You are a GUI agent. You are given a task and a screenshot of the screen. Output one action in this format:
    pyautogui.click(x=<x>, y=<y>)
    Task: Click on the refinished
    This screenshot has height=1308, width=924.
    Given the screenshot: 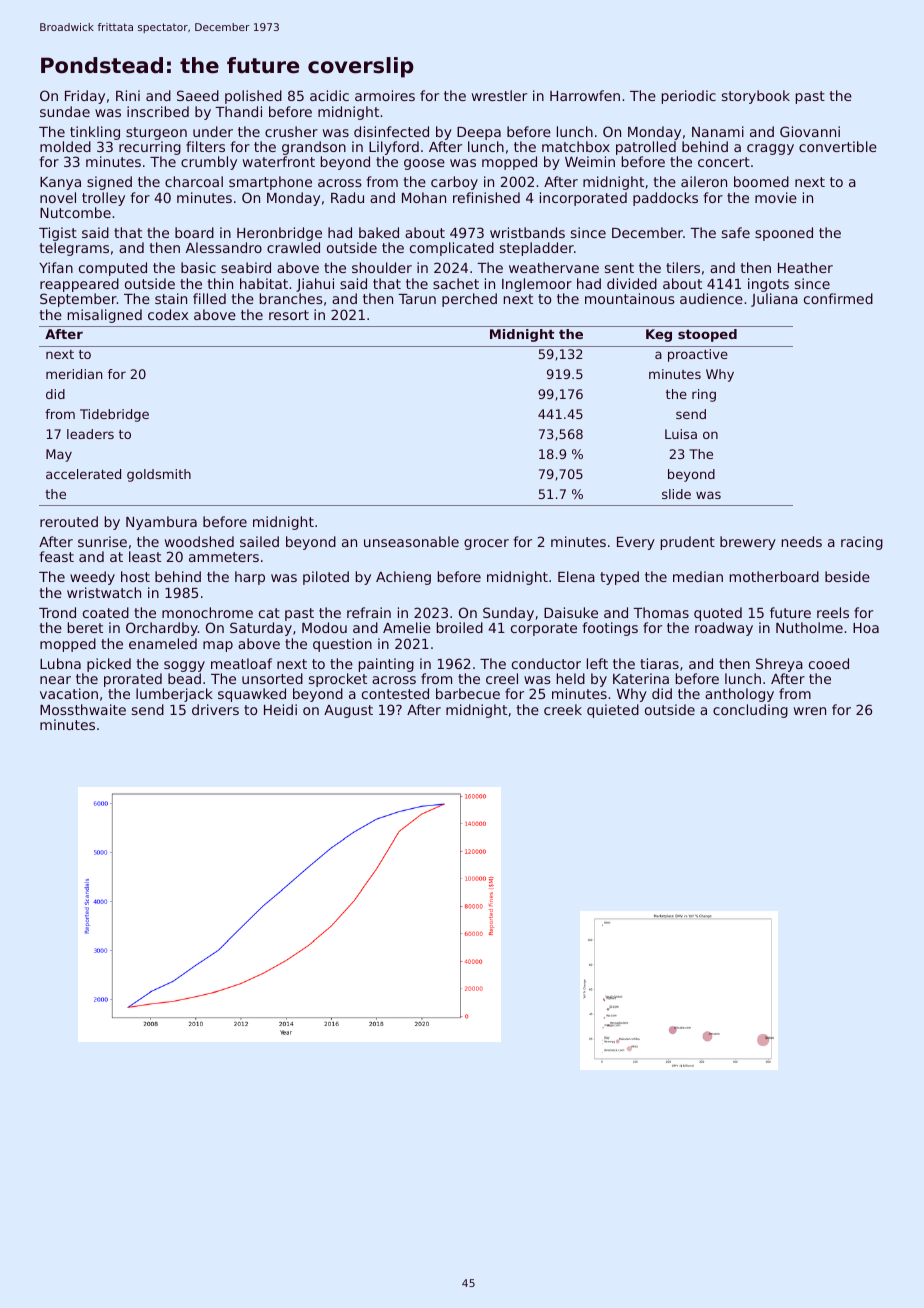 What is the action you would take?
    pyautogui.click(x=486, y=197)
